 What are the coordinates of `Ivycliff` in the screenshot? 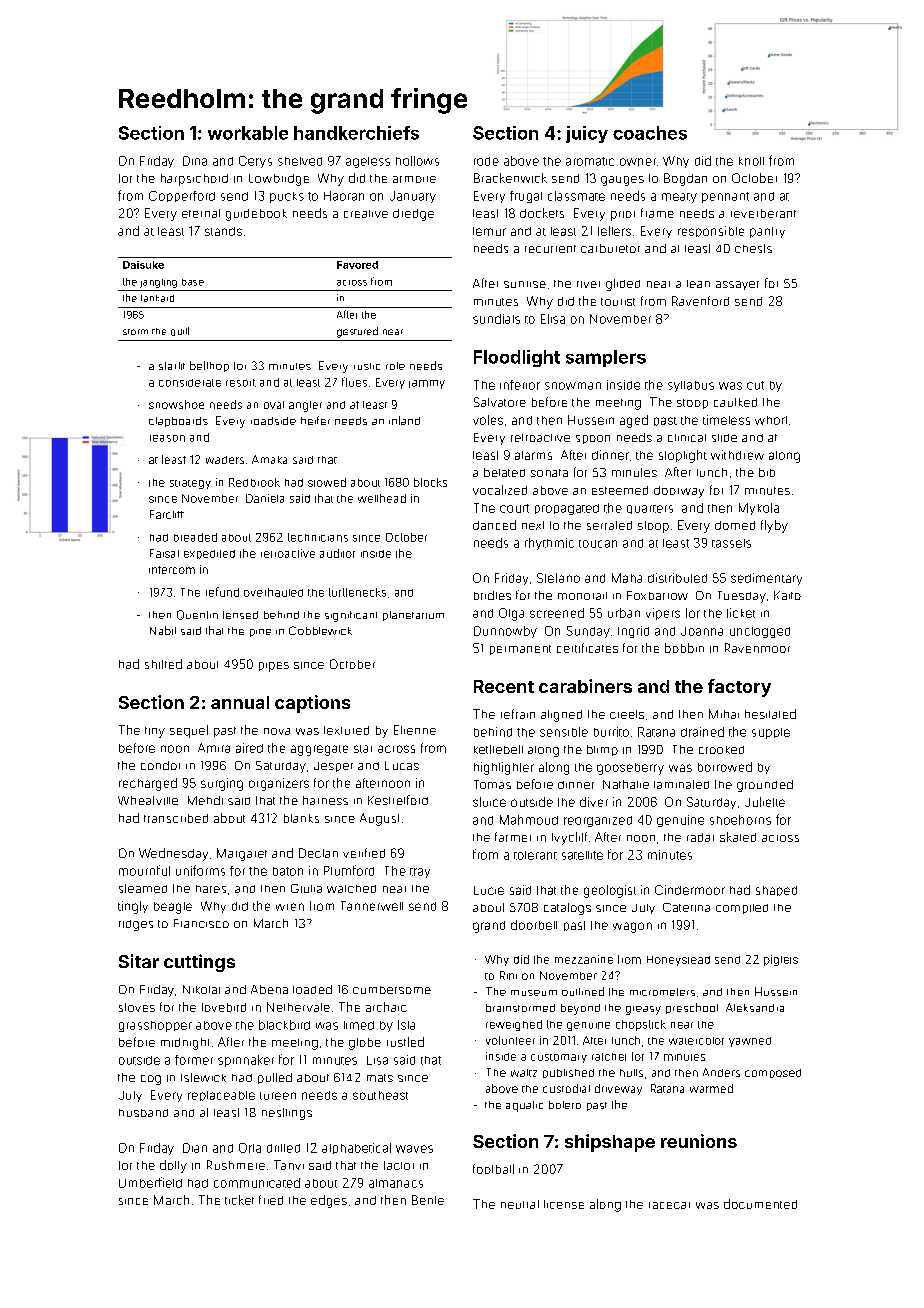 It's located at (569, 838).
